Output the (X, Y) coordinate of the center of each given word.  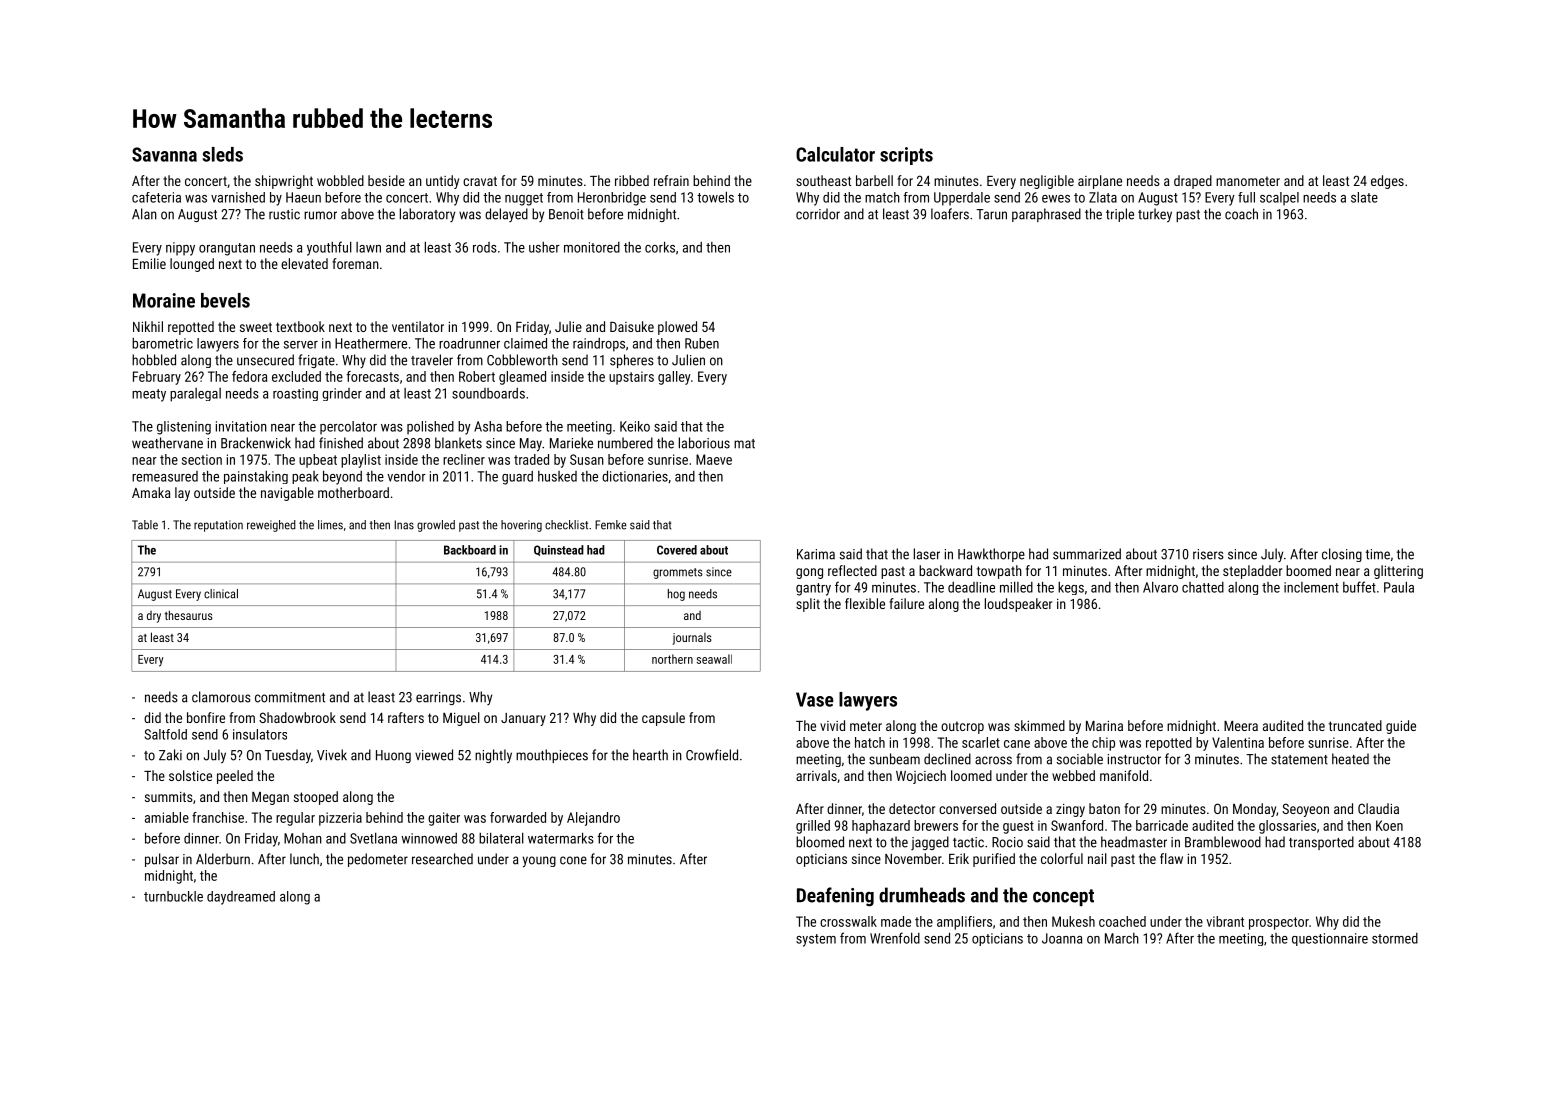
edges (1387, 182)
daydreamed (241, 898)
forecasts (373, 376)
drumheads (922, 895)
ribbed (632, 180)
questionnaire (1330, 939)
